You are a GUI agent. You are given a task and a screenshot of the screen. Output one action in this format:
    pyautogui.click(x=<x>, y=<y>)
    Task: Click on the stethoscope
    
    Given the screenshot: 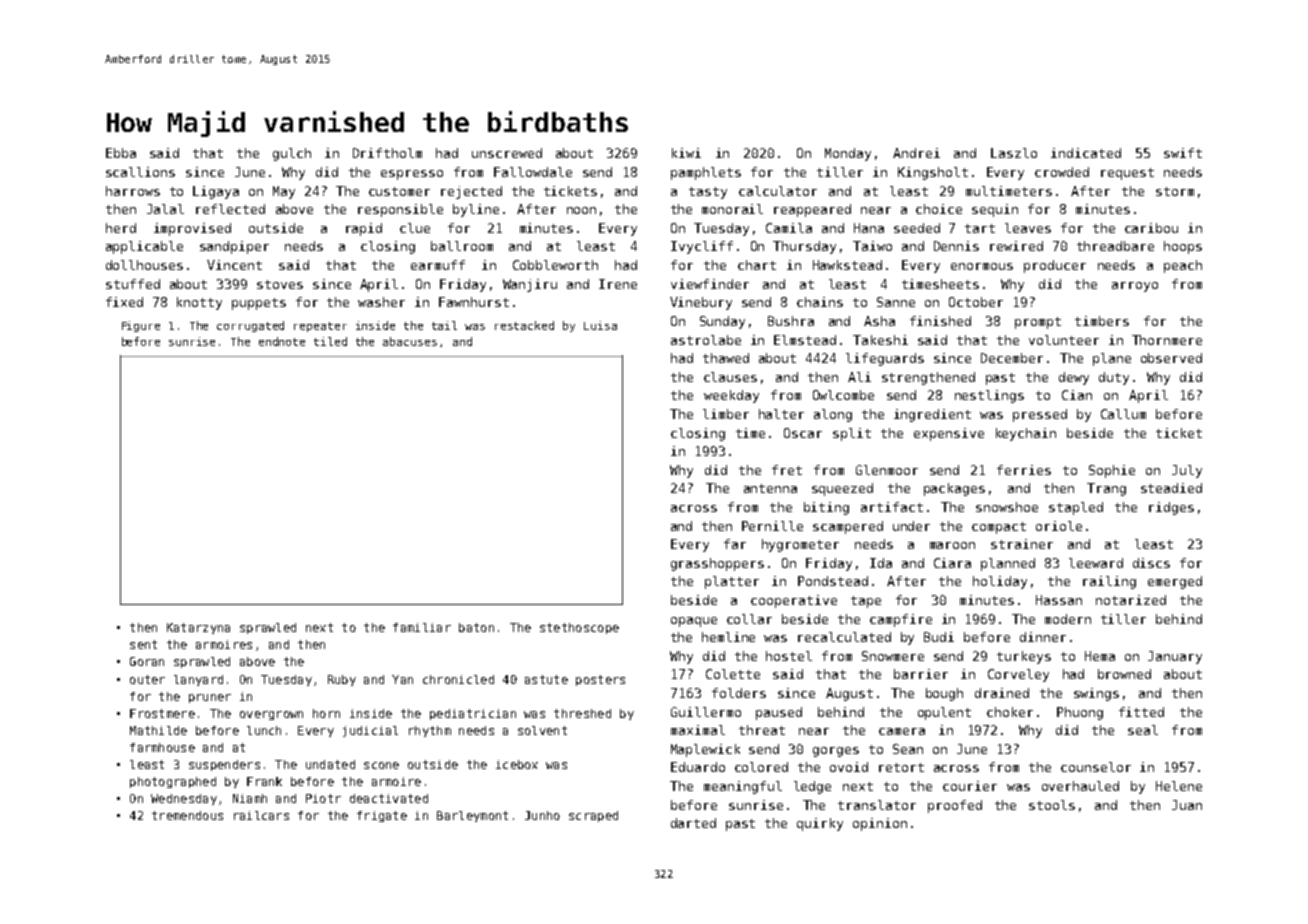 What is the action you would take?
    pyautogui.click(x=579, y=628)
